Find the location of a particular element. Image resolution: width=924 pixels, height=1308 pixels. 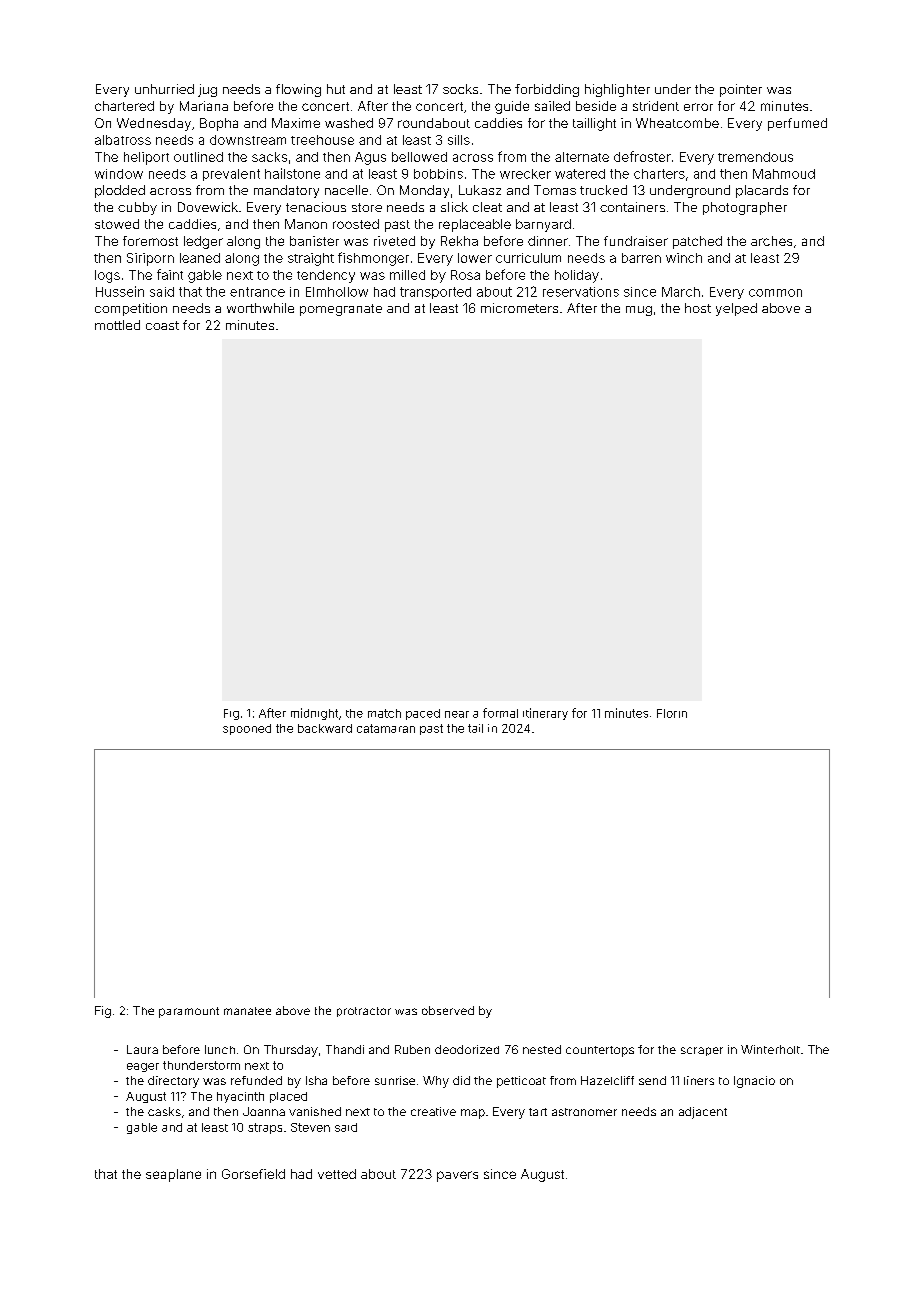

Dovewick is located at coordinates (208, 207).
